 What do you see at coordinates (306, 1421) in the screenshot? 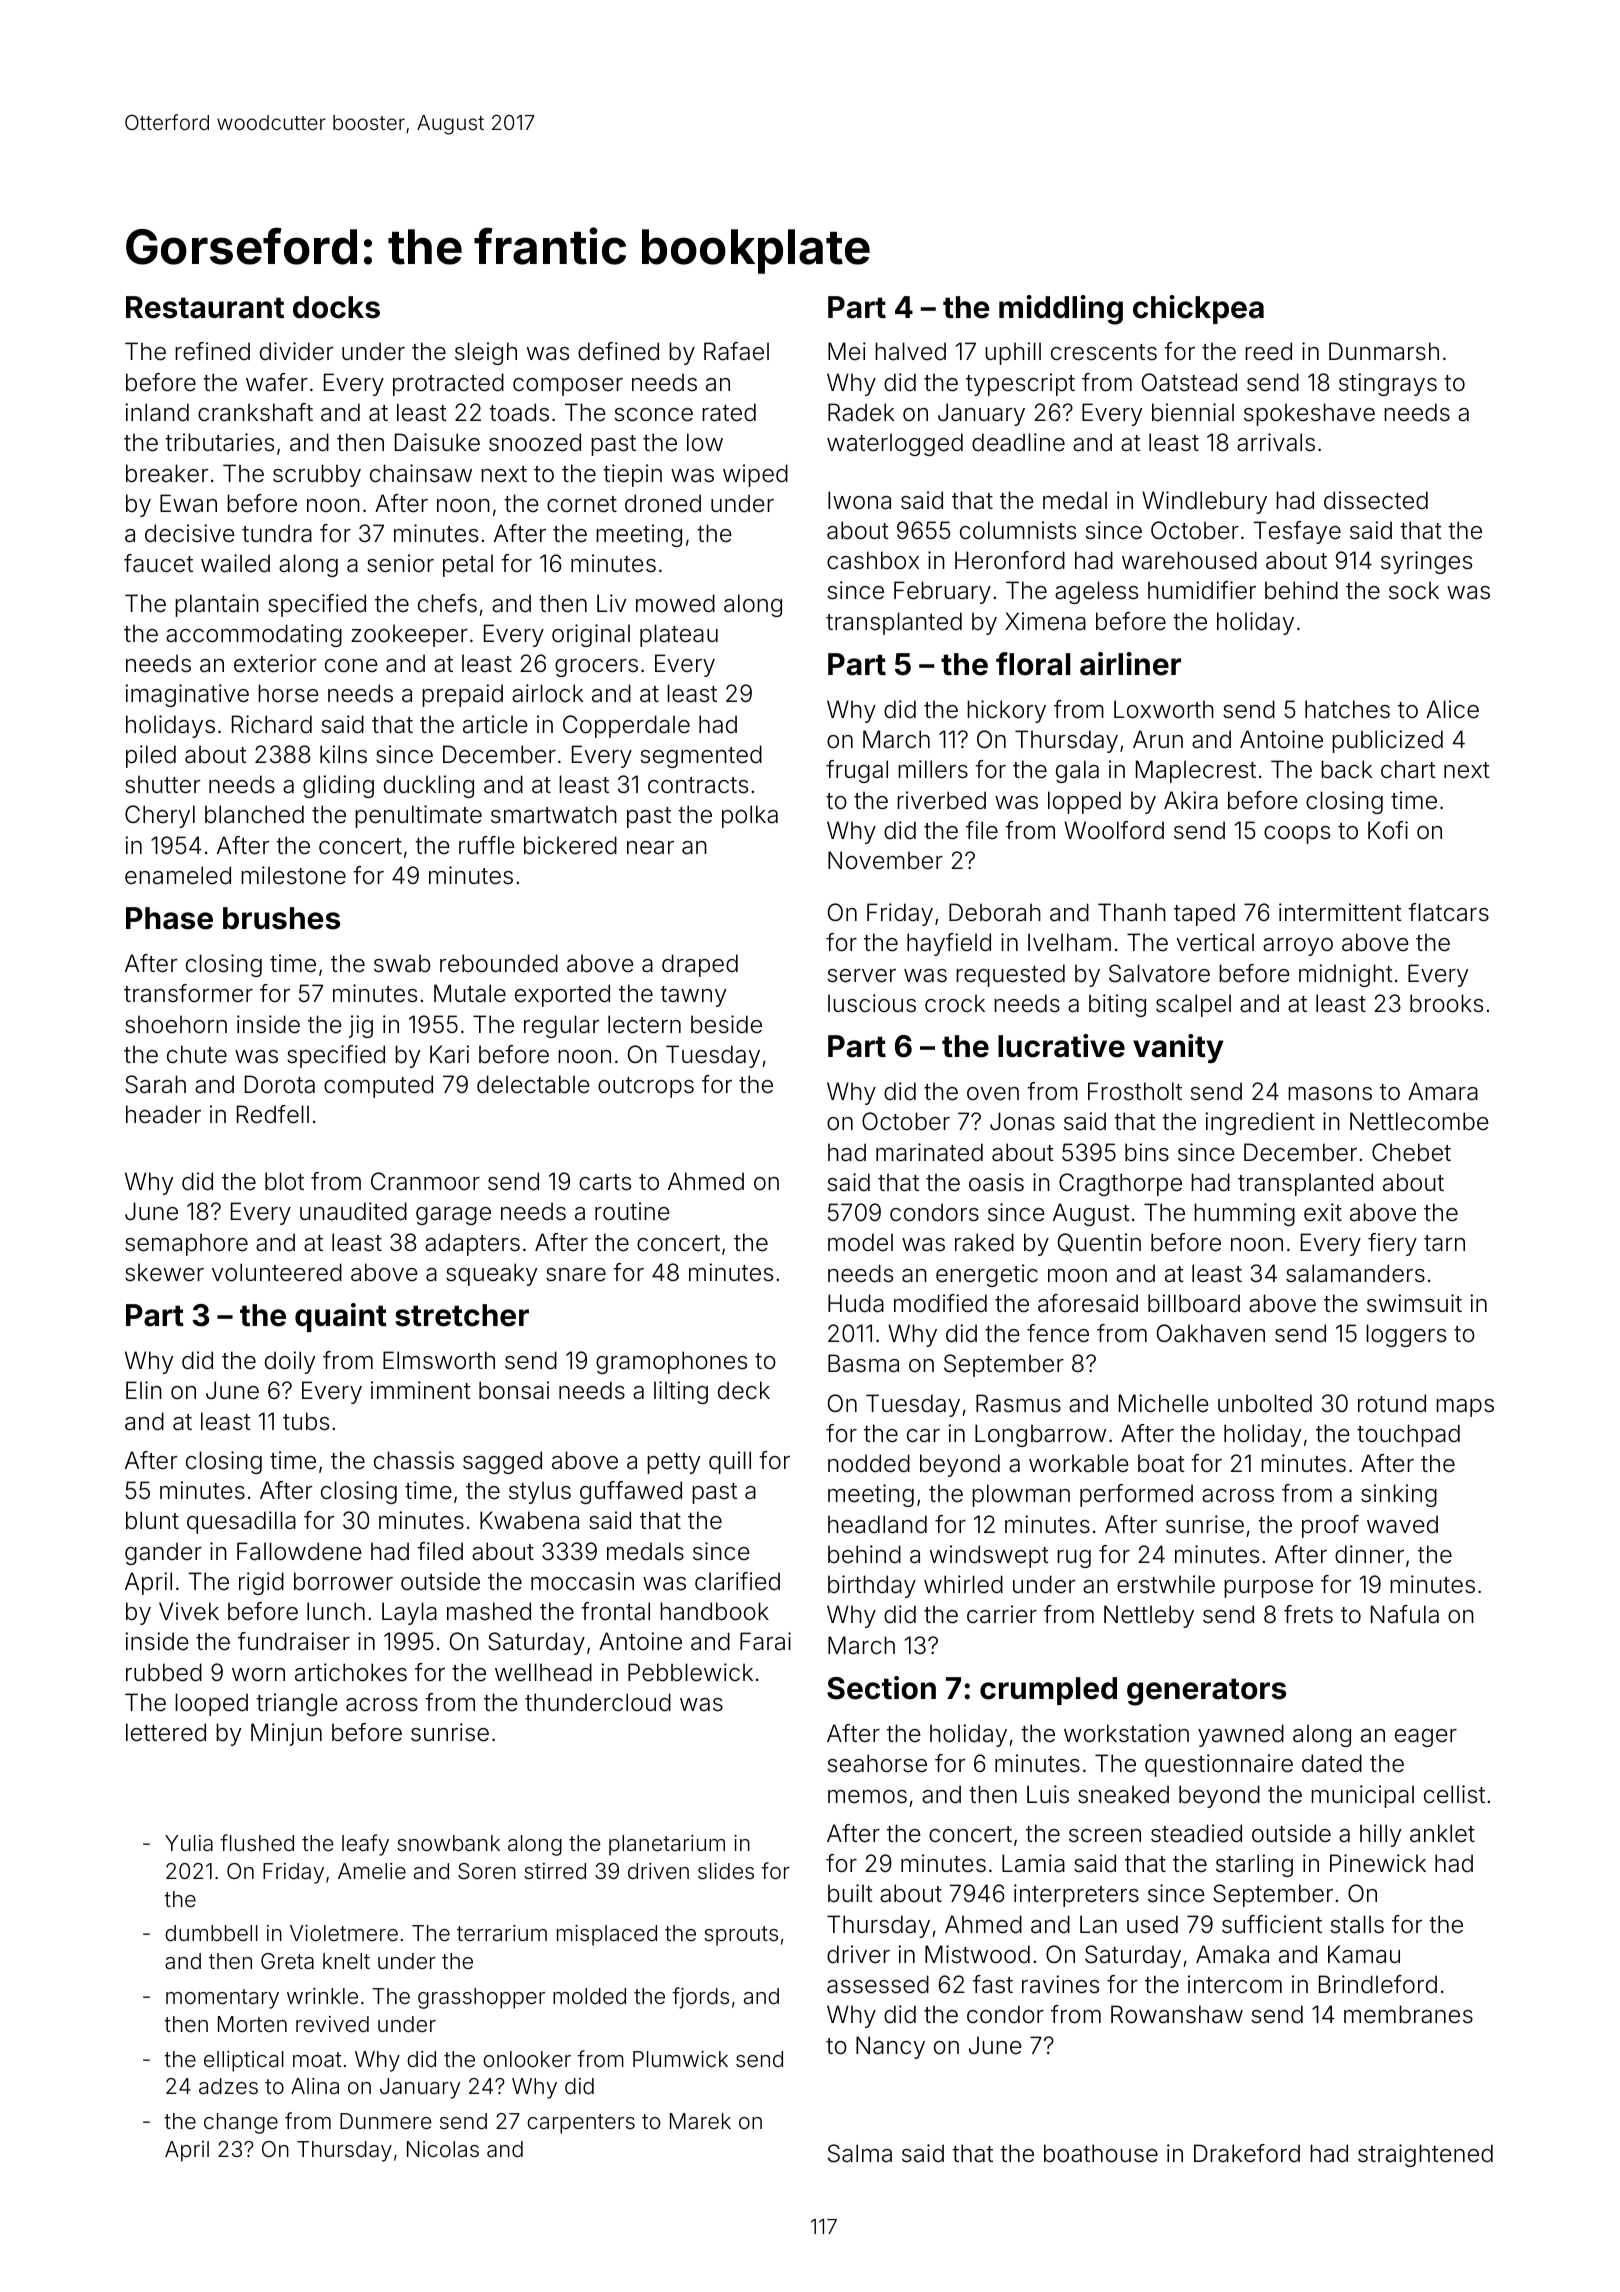
I see `tubs` at bounding box center [306, 1421].
